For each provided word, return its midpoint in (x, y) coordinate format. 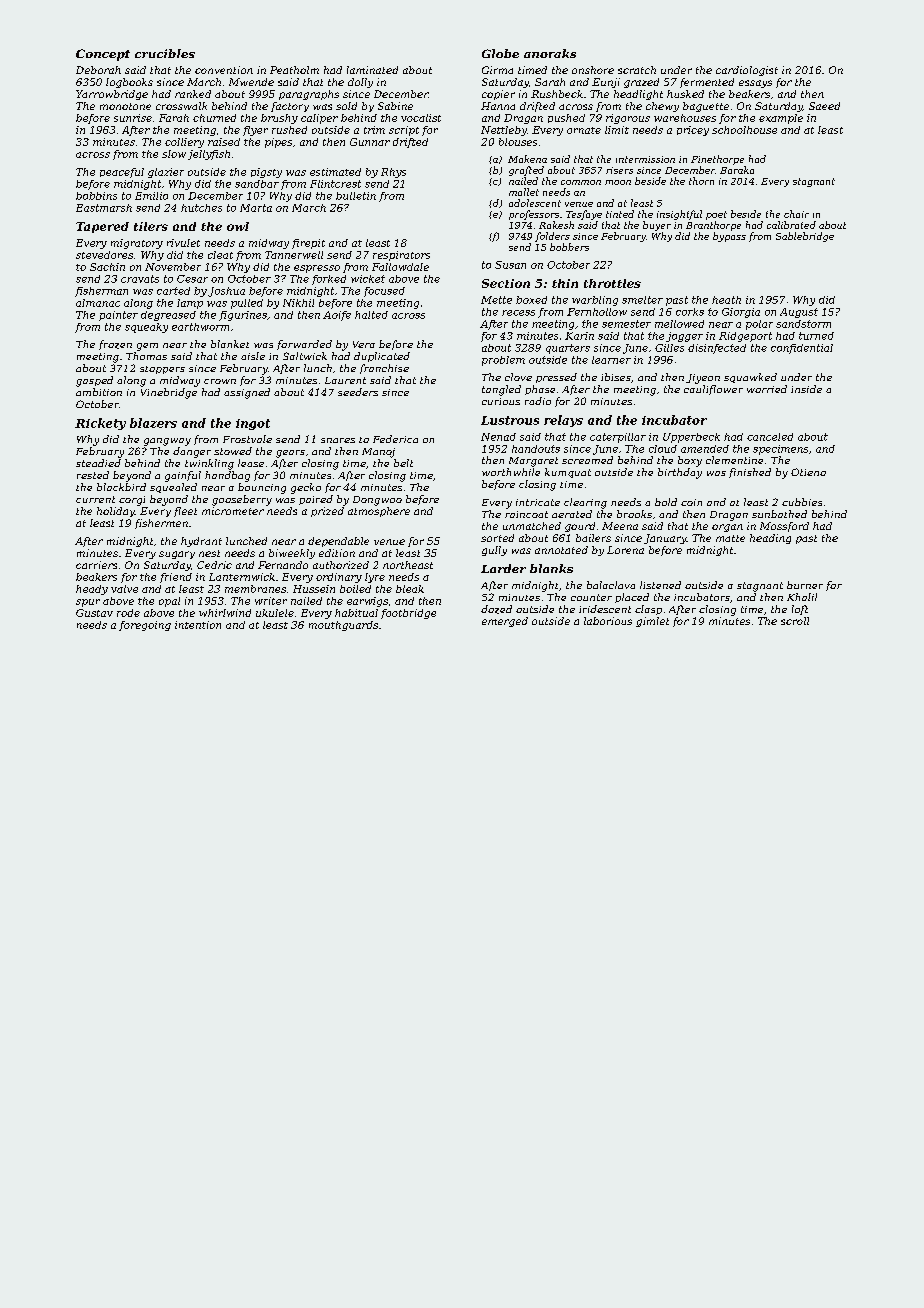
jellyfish (209, 155)
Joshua (226, 292)
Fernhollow (597, 312)
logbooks (129, 83)
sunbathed (779, 514)
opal (169, 602)
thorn (701, 181)
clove (518, 377)
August (799, 313)
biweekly (292, 554)
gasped (94, 381)
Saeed (824, 106)
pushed (566, 118)
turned (816, 336)
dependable (338, 542)
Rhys (393, 173)
